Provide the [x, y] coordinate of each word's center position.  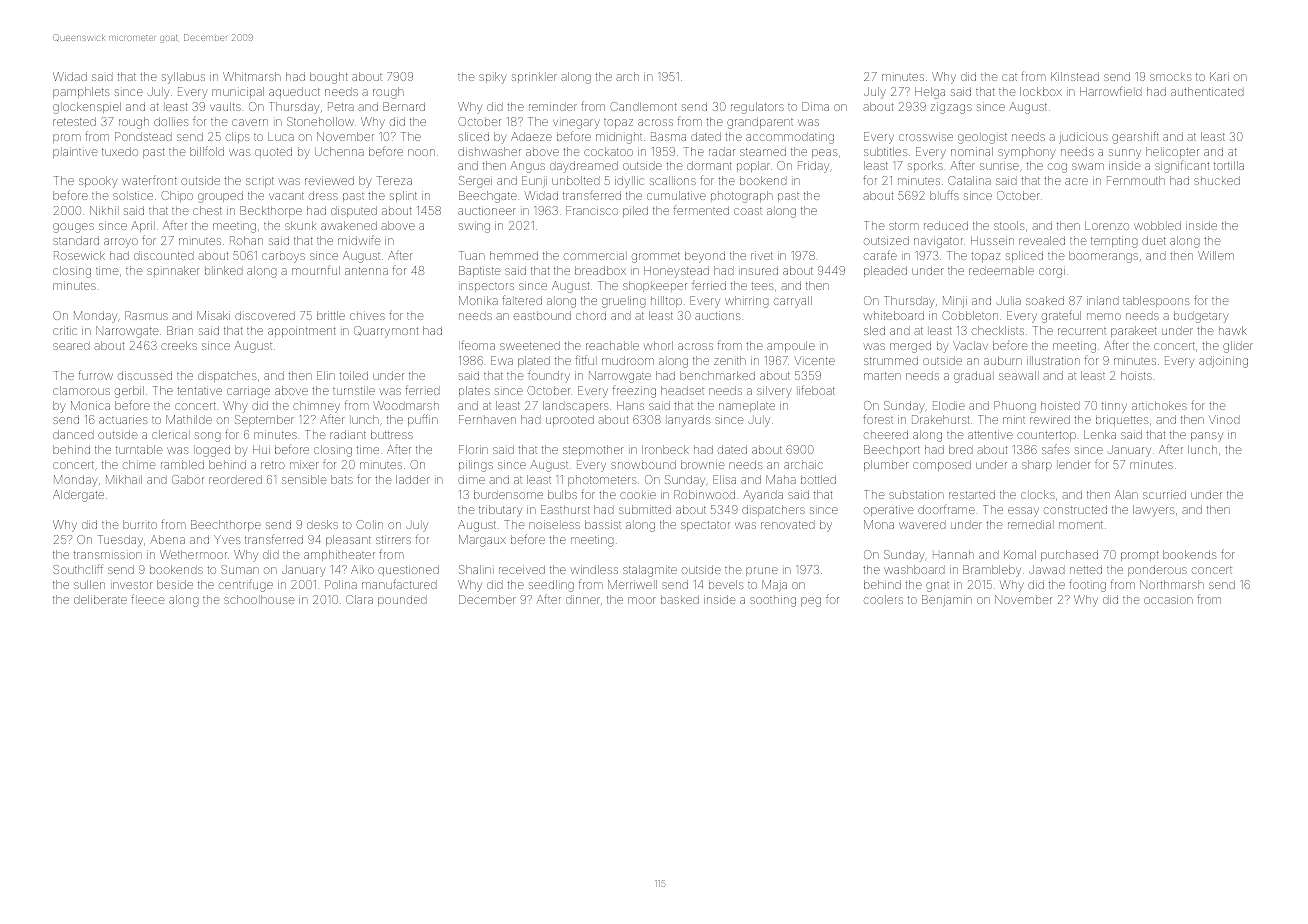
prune [762, 571]
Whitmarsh [252, 76]
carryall [793, 302]
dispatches [227, 376]
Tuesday [120, 541]
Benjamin [947, 601]
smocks [1171, 77]
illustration [1053, 360]
